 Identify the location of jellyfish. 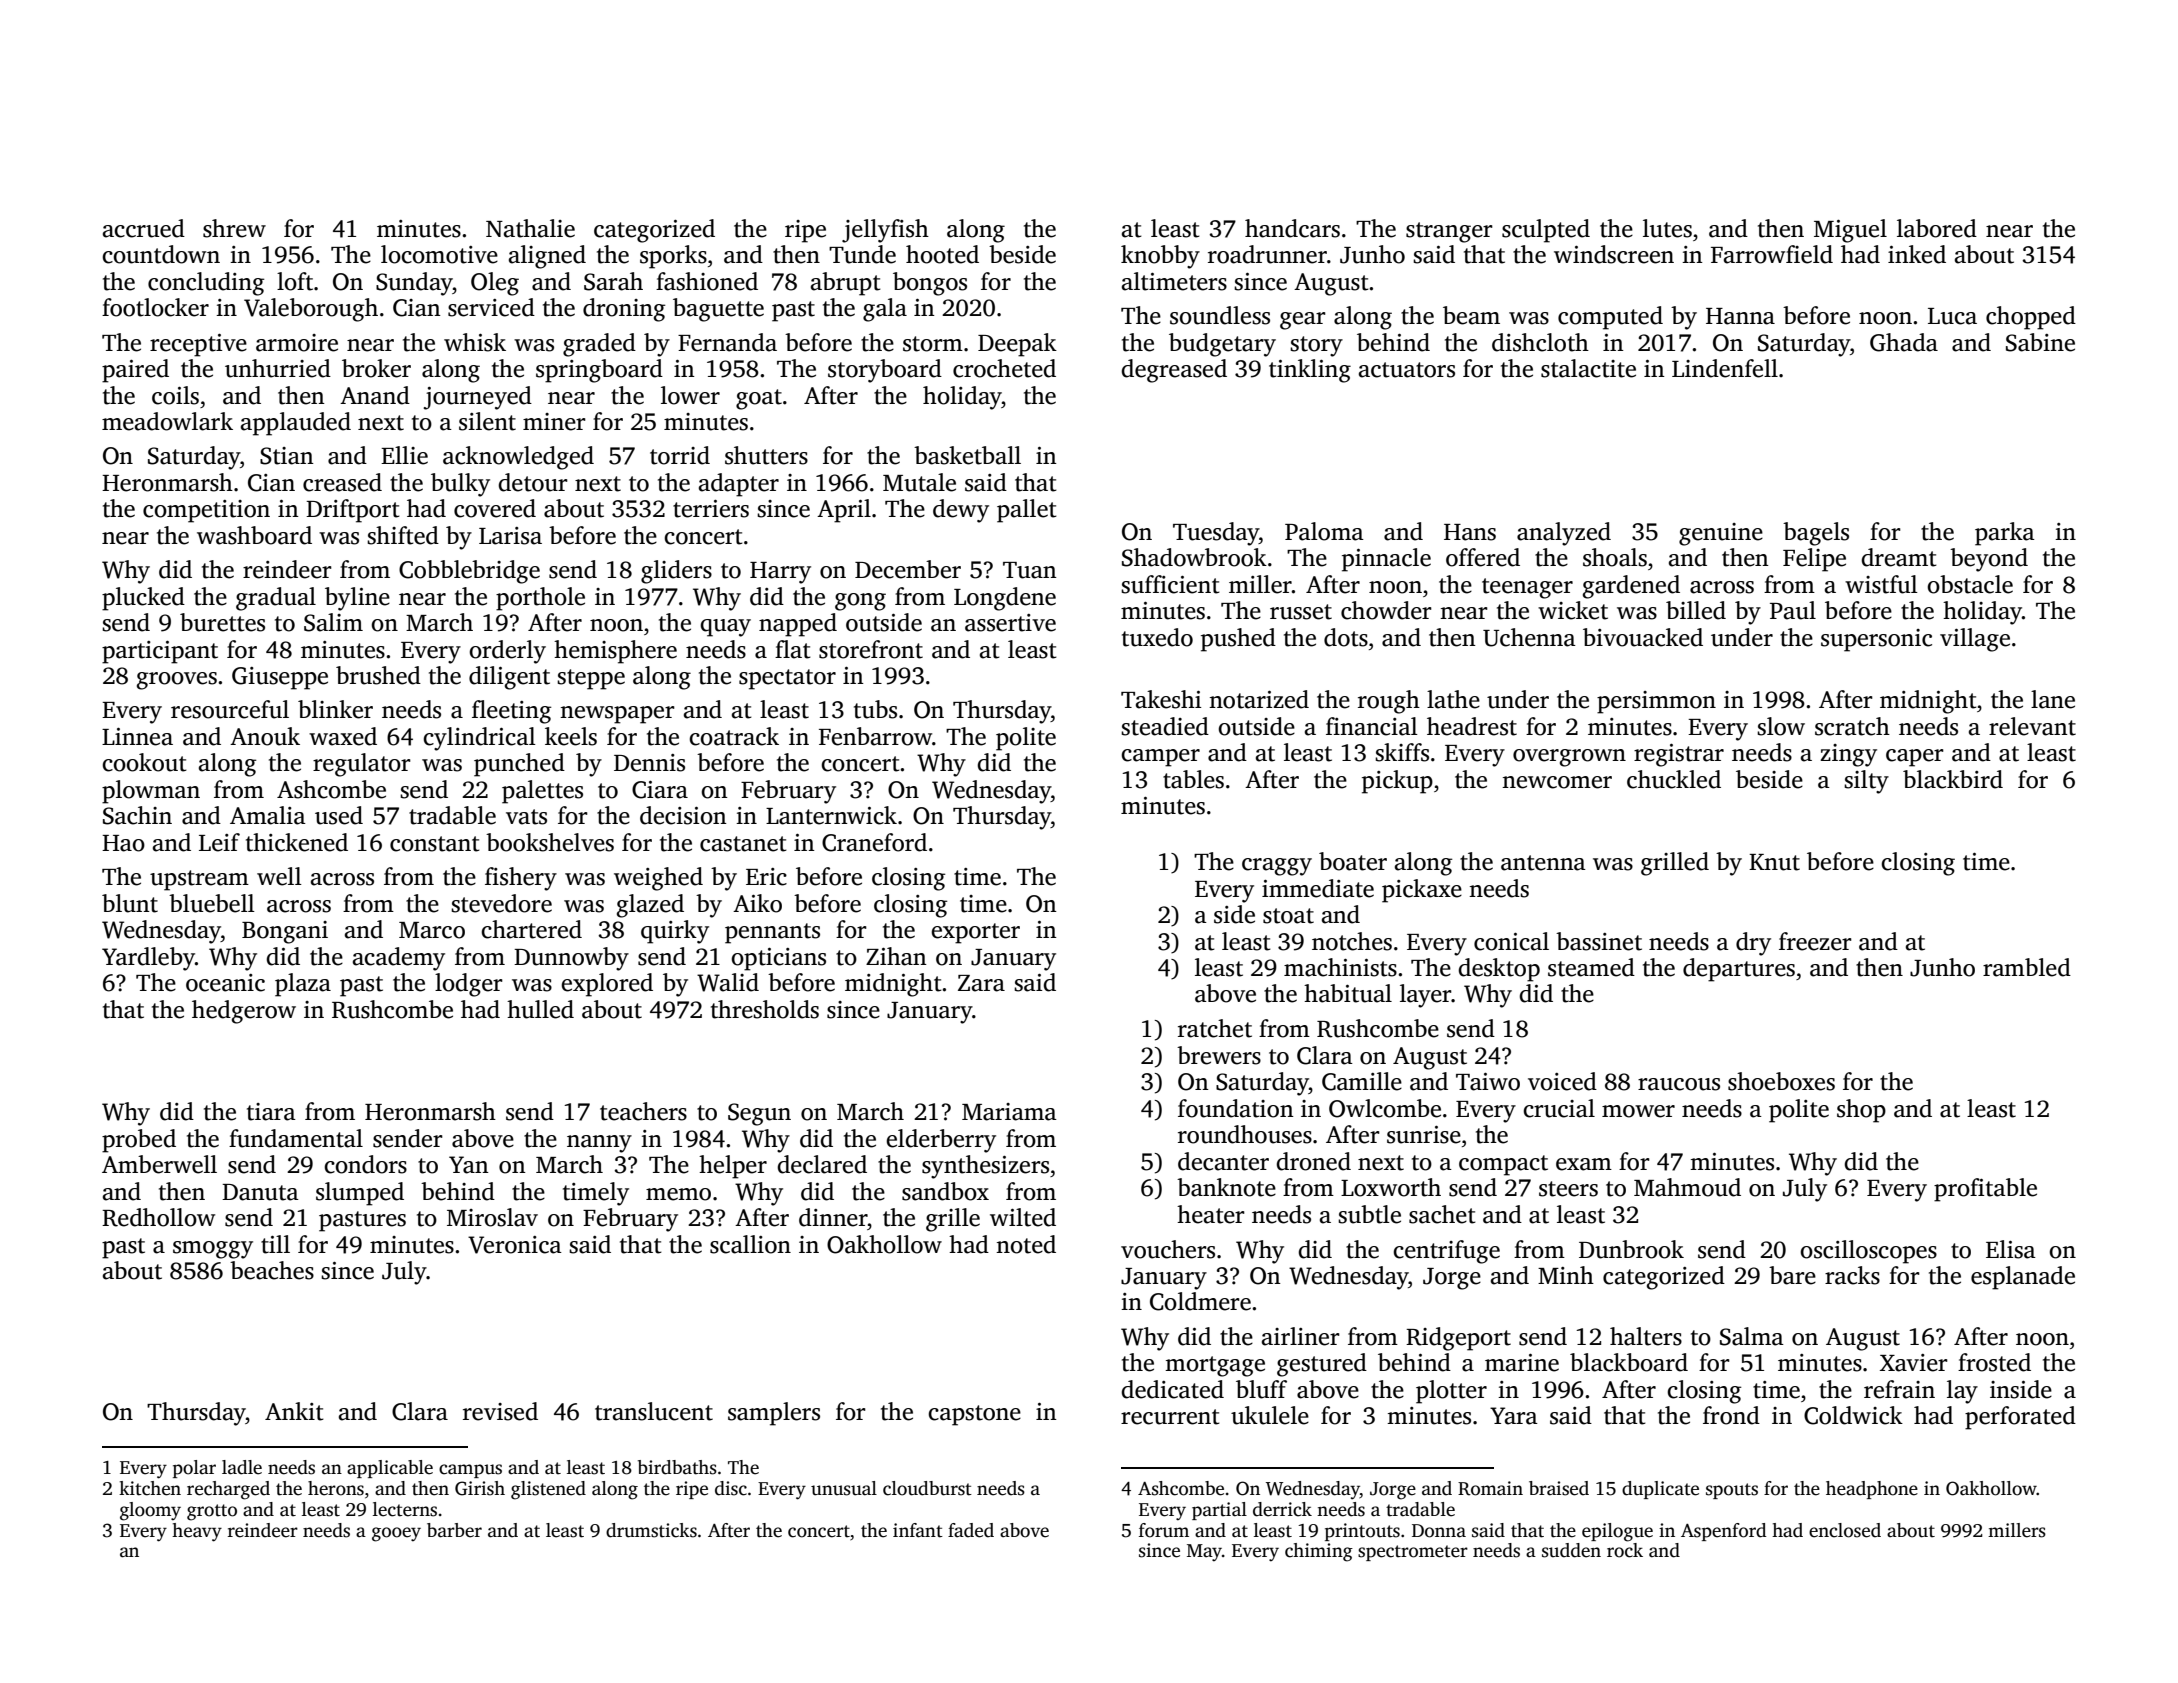
(885, 231).
